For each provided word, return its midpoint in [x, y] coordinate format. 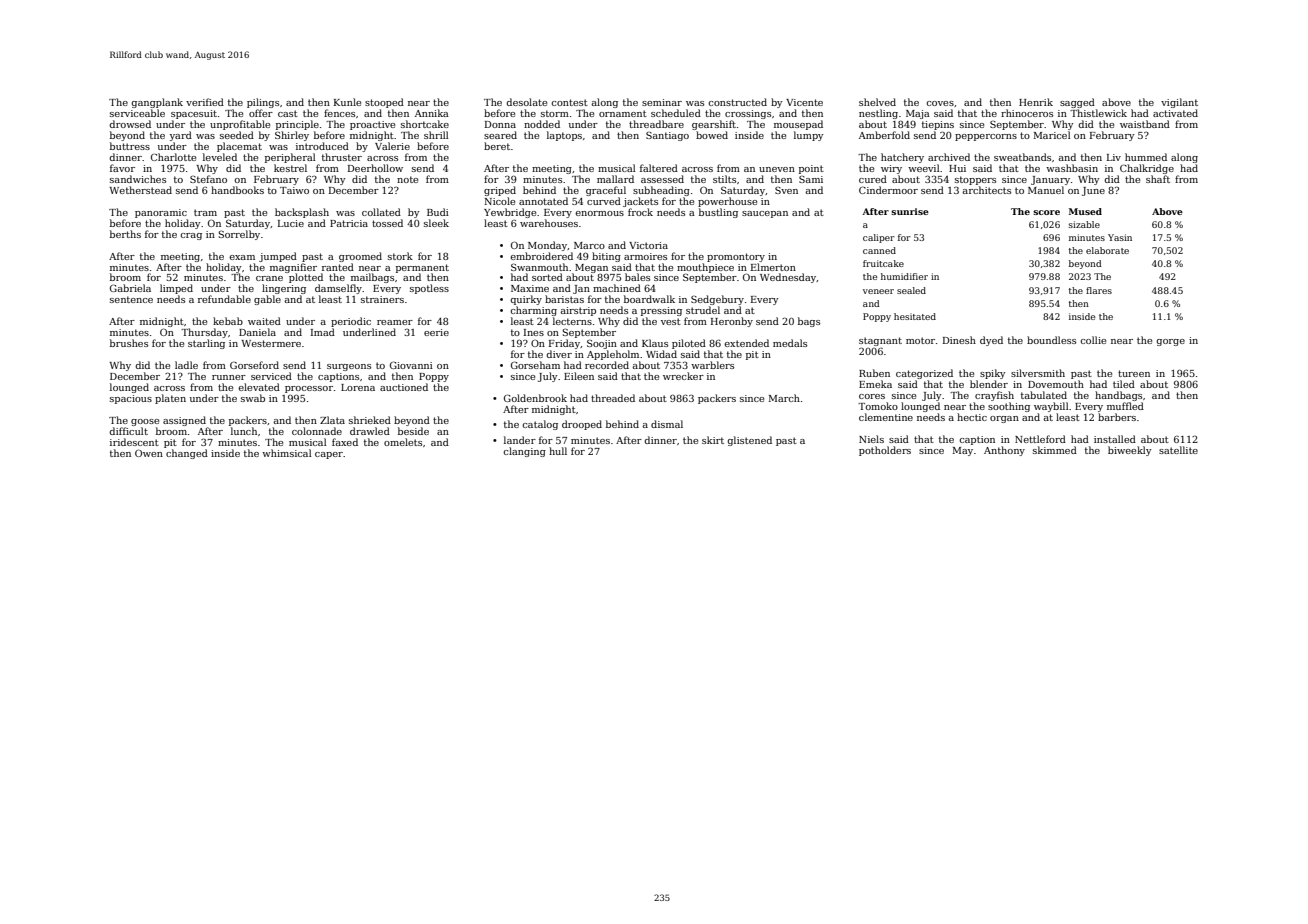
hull [558, 451]
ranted [338, 267]
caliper [879, 238]
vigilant [1179, 103]
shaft [1158, 179]
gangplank [157, 103]
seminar [662, 102]
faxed [345, 442]
